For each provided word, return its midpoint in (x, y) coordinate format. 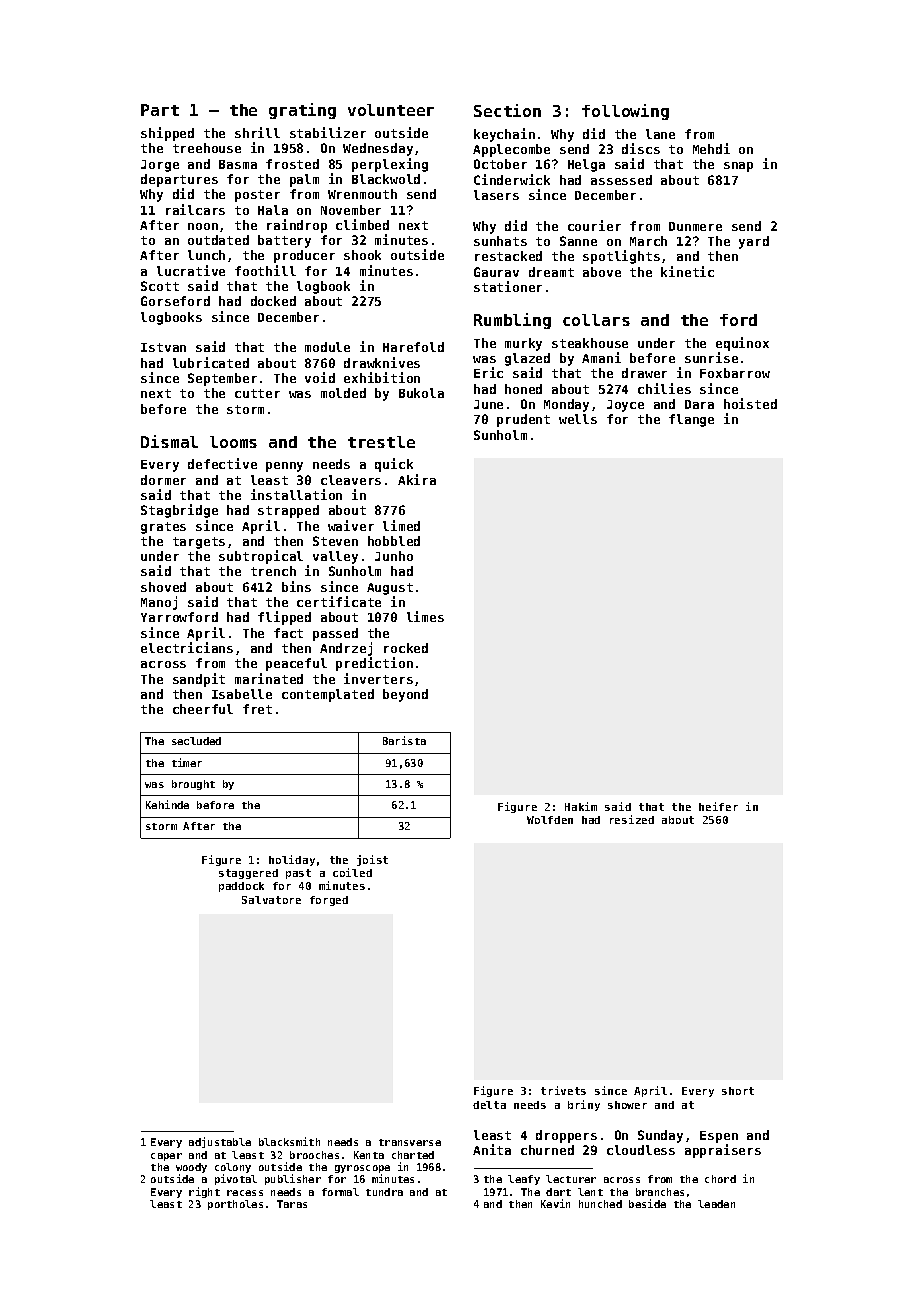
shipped (167, 134)
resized (632, 819)
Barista (404, 740)
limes (425, 616)
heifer (718, 806)
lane (660, 134)
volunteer (391, 110)
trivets (563, 1090)
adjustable (220, 1142)
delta (489, 1105)
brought (193, 785)
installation (296, 494)
